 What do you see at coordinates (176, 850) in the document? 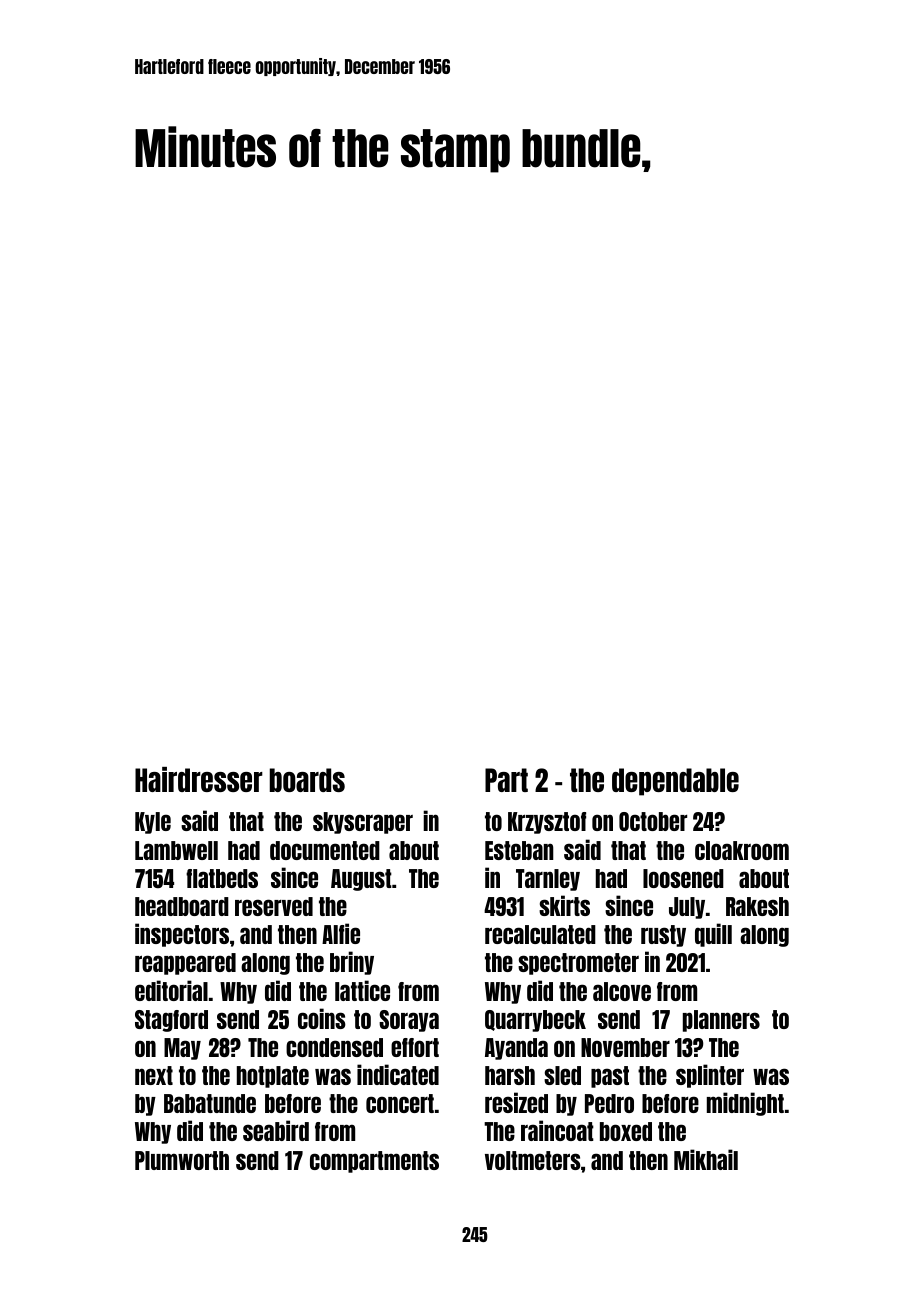
I see `Lambwell` at bounding box center [176, 850].
